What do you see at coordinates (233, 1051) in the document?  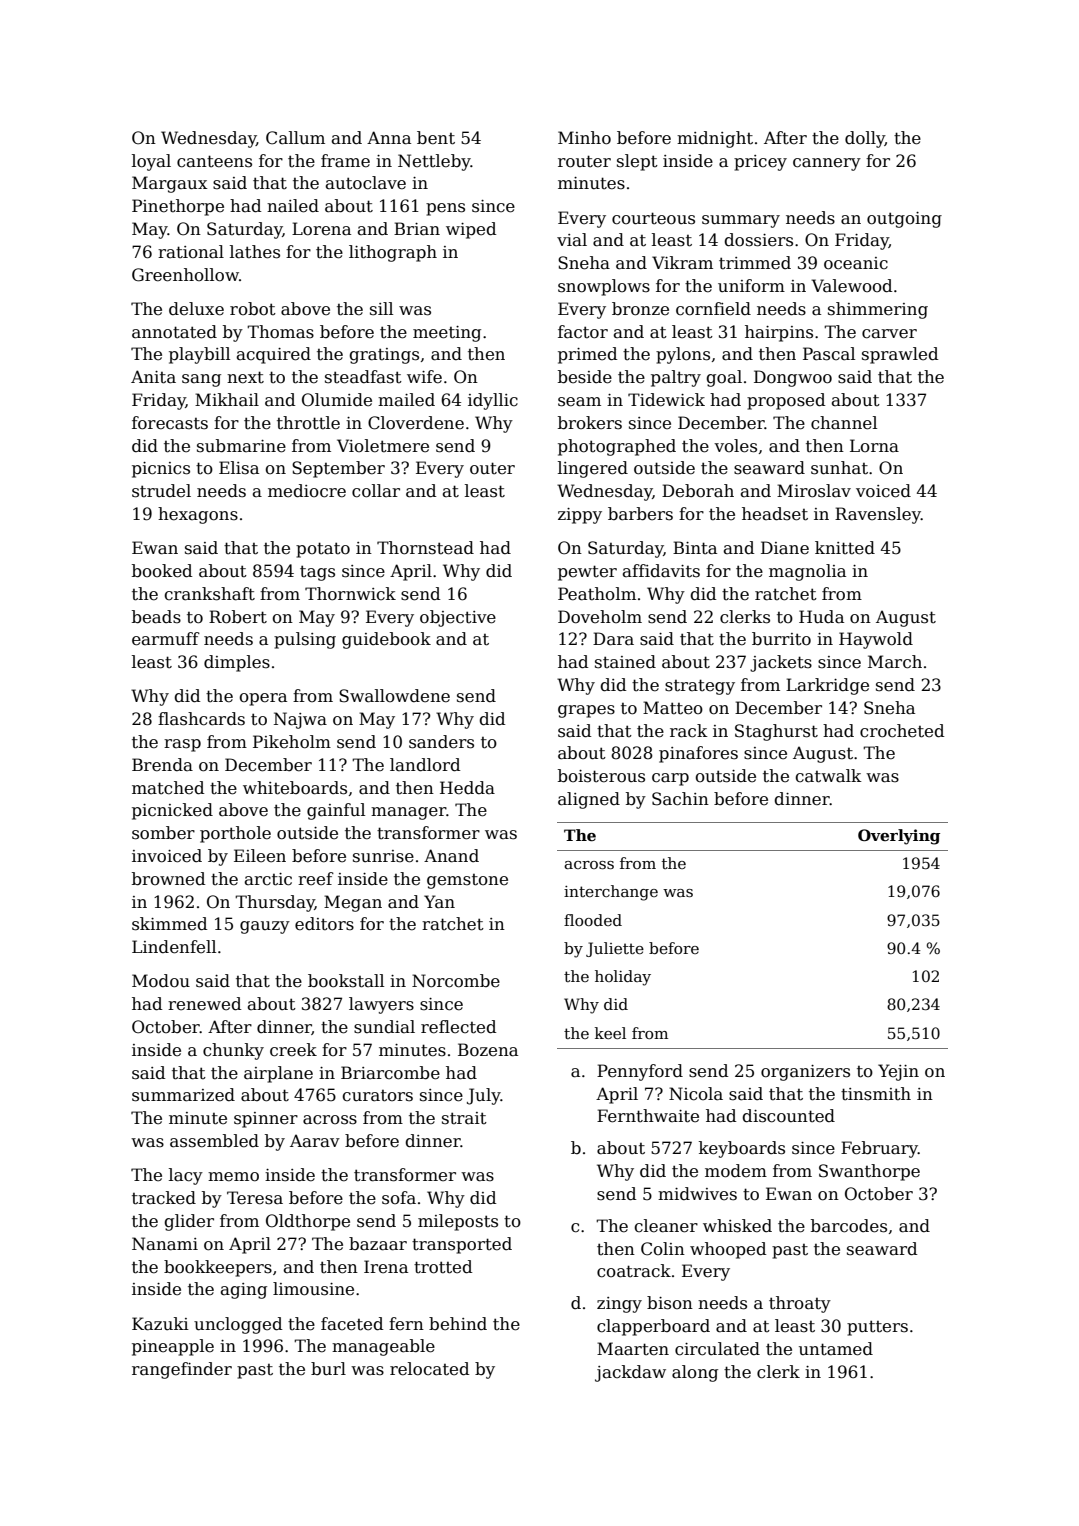 I see `chunky` at bounding box center [233, 1051].
